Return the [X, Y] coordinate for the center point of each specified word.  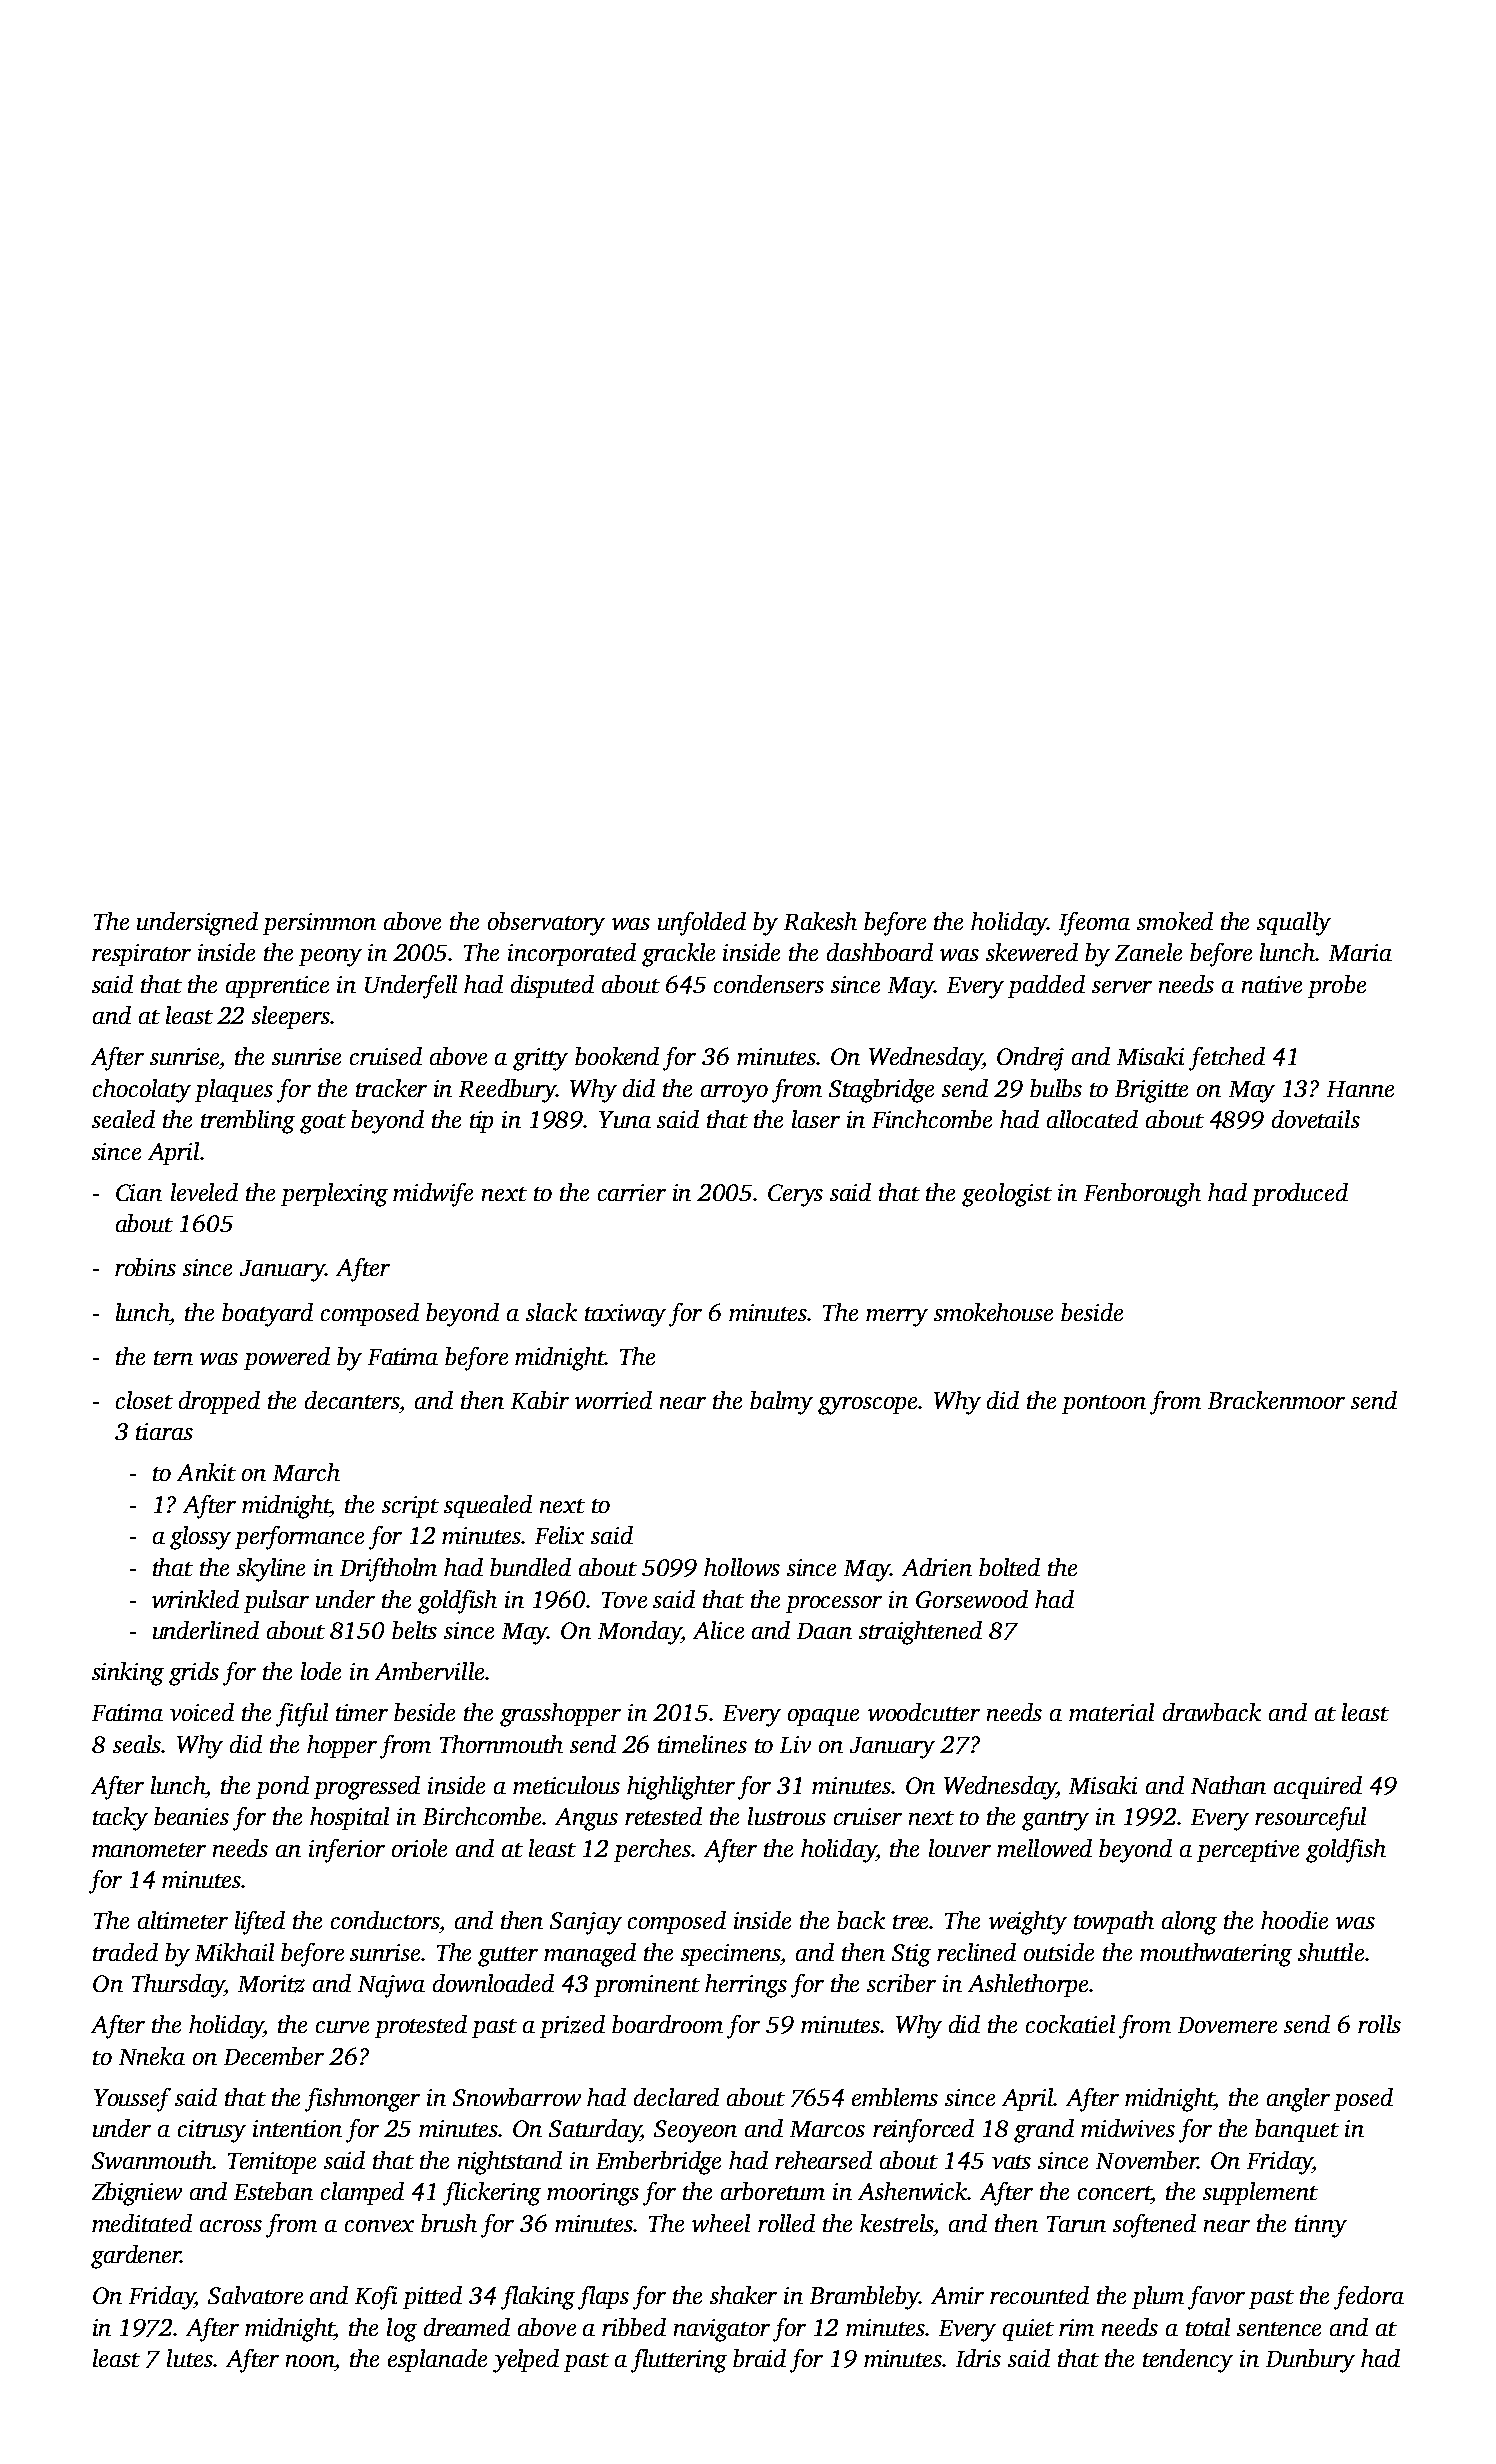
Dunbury [1310, 2361]
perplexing [334, 1195]
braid [759, 2358]
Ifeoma [1094, 924]
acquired [1318, 1787]
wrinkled [195, 1599]
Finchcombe [932, 1119]
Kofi [376, 2298]
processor [834, 1604]
